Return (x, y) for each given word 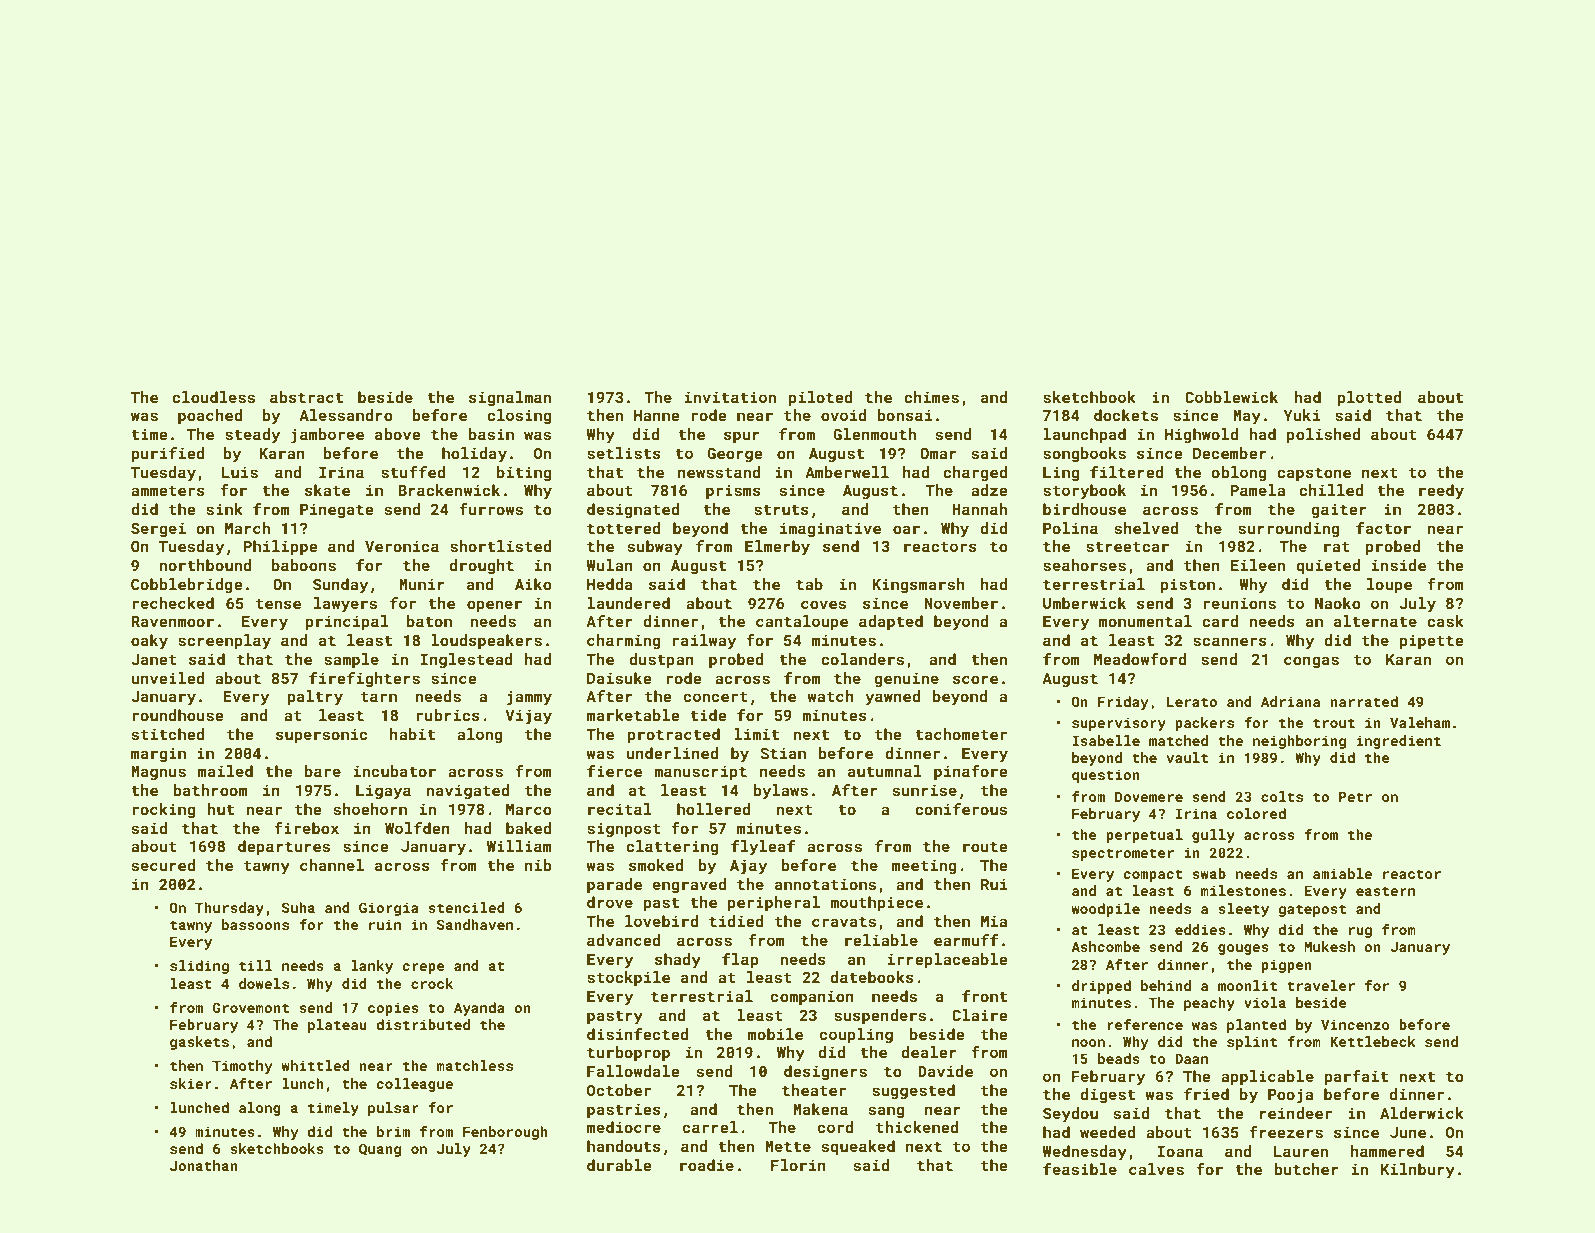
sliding (199, 967)
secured (163, 865)
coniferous (961, 809)
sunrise (924, 790)
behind (1166, 985)
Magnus (158, 773)
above (398, 434)
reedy (1441, 492)
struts (781, 509)
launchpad (1085, 435)
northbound (205, 565)
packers (1204, 724)
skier (191, 1083)
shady (678, 961)
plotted (1369, 398)
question (1106, 776)
